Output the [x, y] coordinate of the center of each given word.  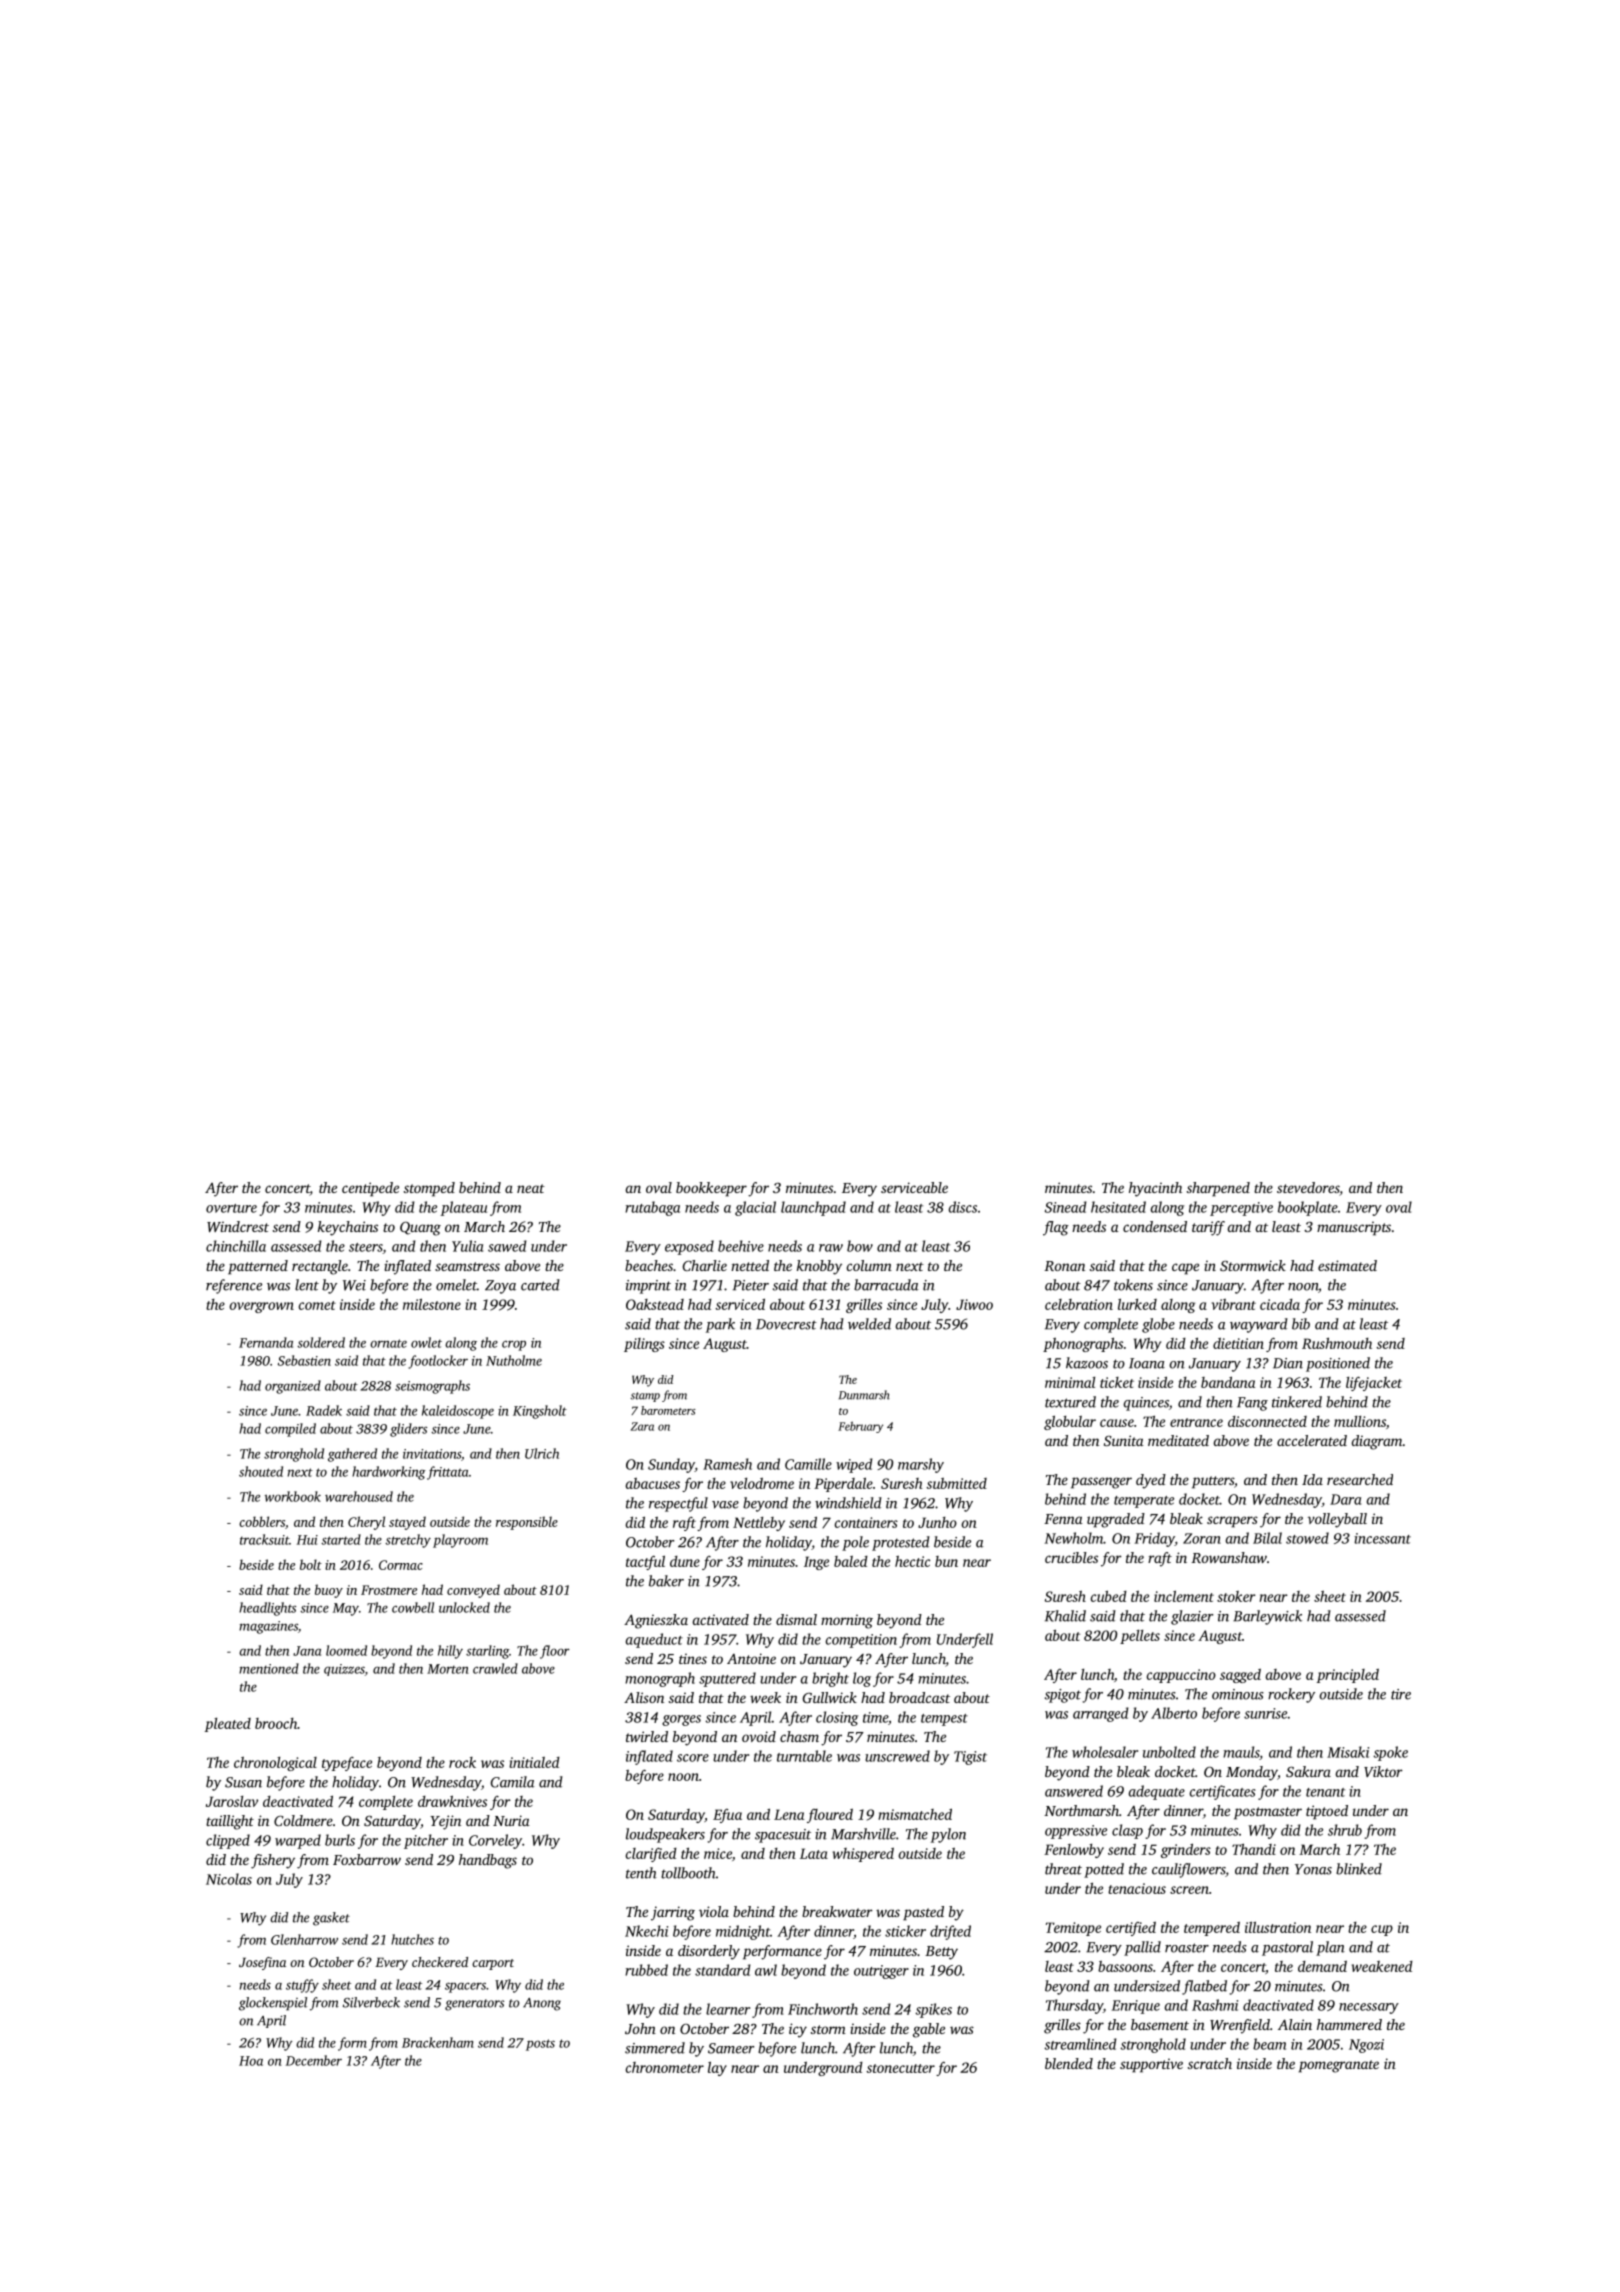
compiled [290, 1430]
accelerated [1312, 1440]
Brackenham [438, 2042]
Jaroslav [232, 1801]
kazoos [1087, 1363]
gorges [681, 1720]
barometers [668, 1410]
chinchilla [236, 1246]
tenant [1325, 1792]
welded [869, 1324]
